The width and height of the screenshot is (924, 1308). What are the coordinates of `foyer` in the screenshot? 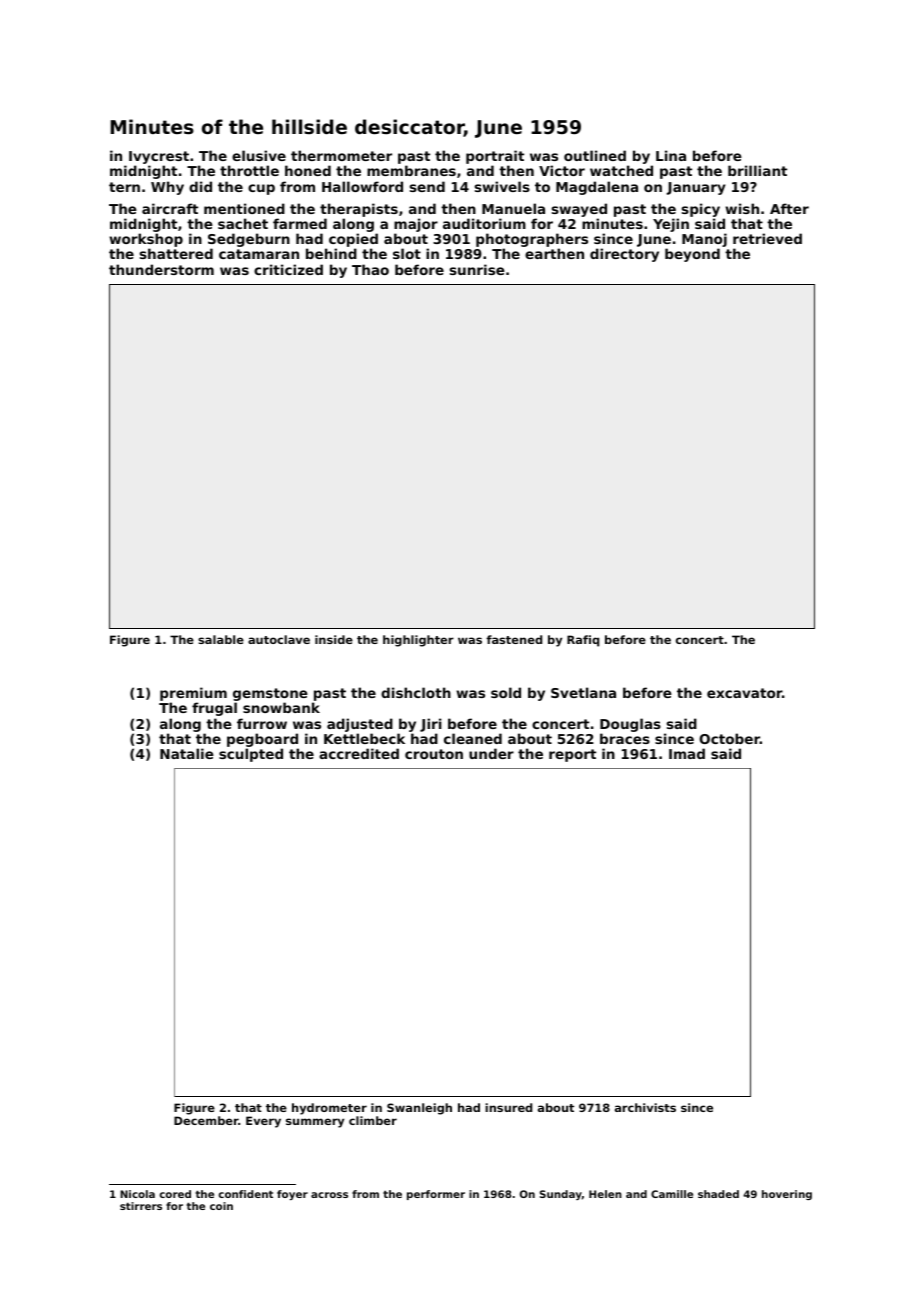 It's located at (292, 1195).
